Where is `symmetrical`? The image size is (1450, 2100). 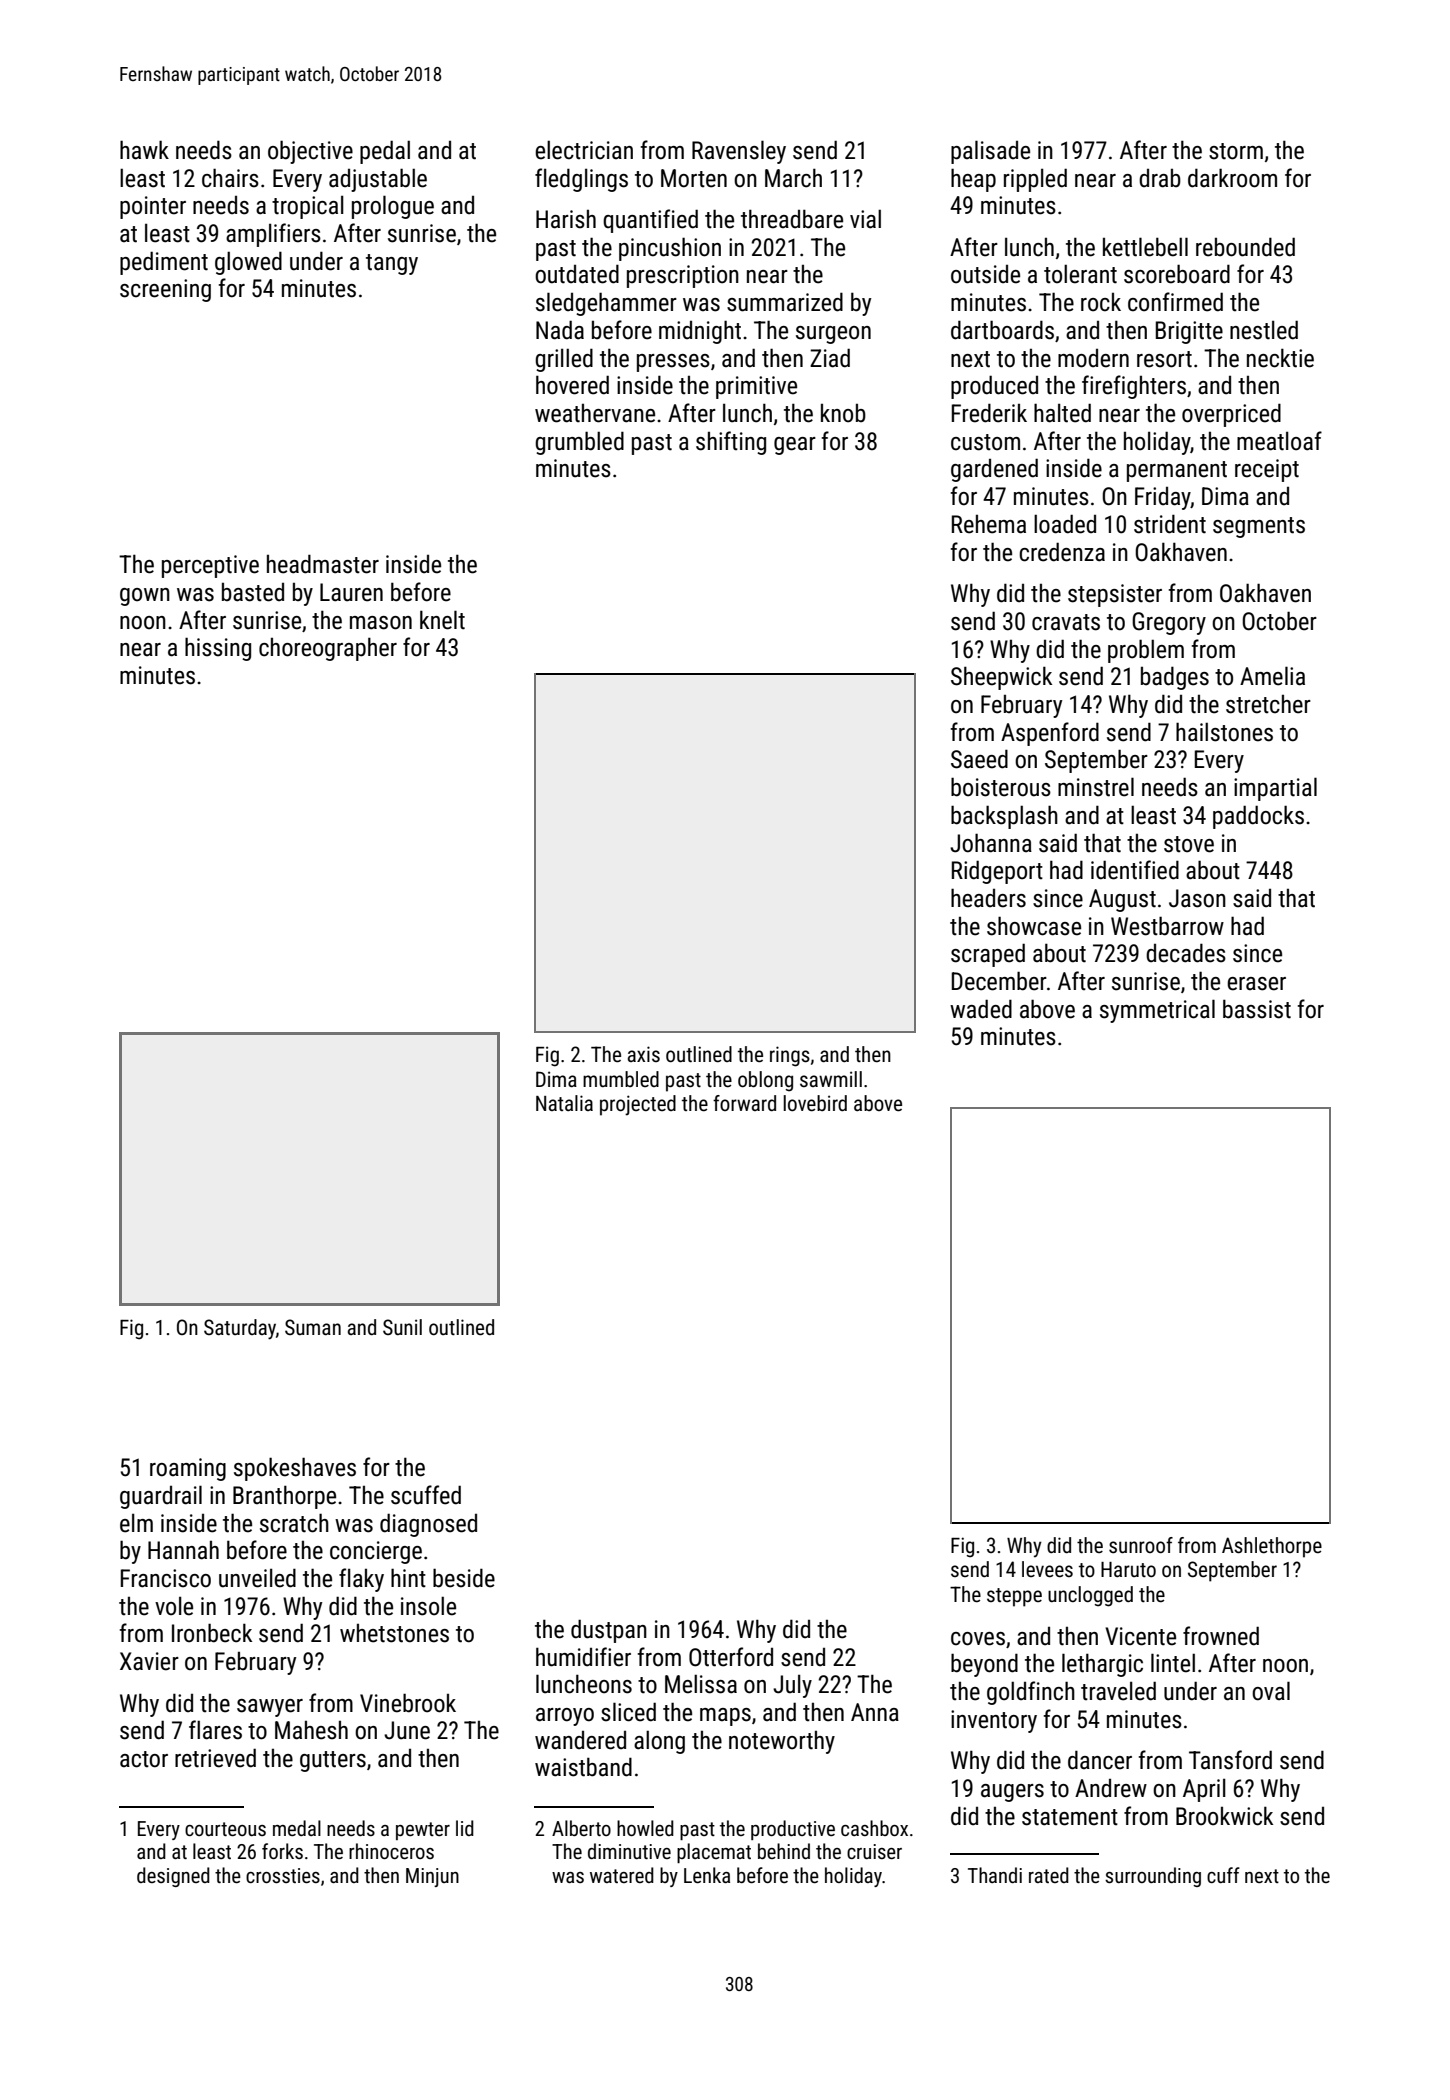 symmetrical is located at coordinates (1157, 1011).
